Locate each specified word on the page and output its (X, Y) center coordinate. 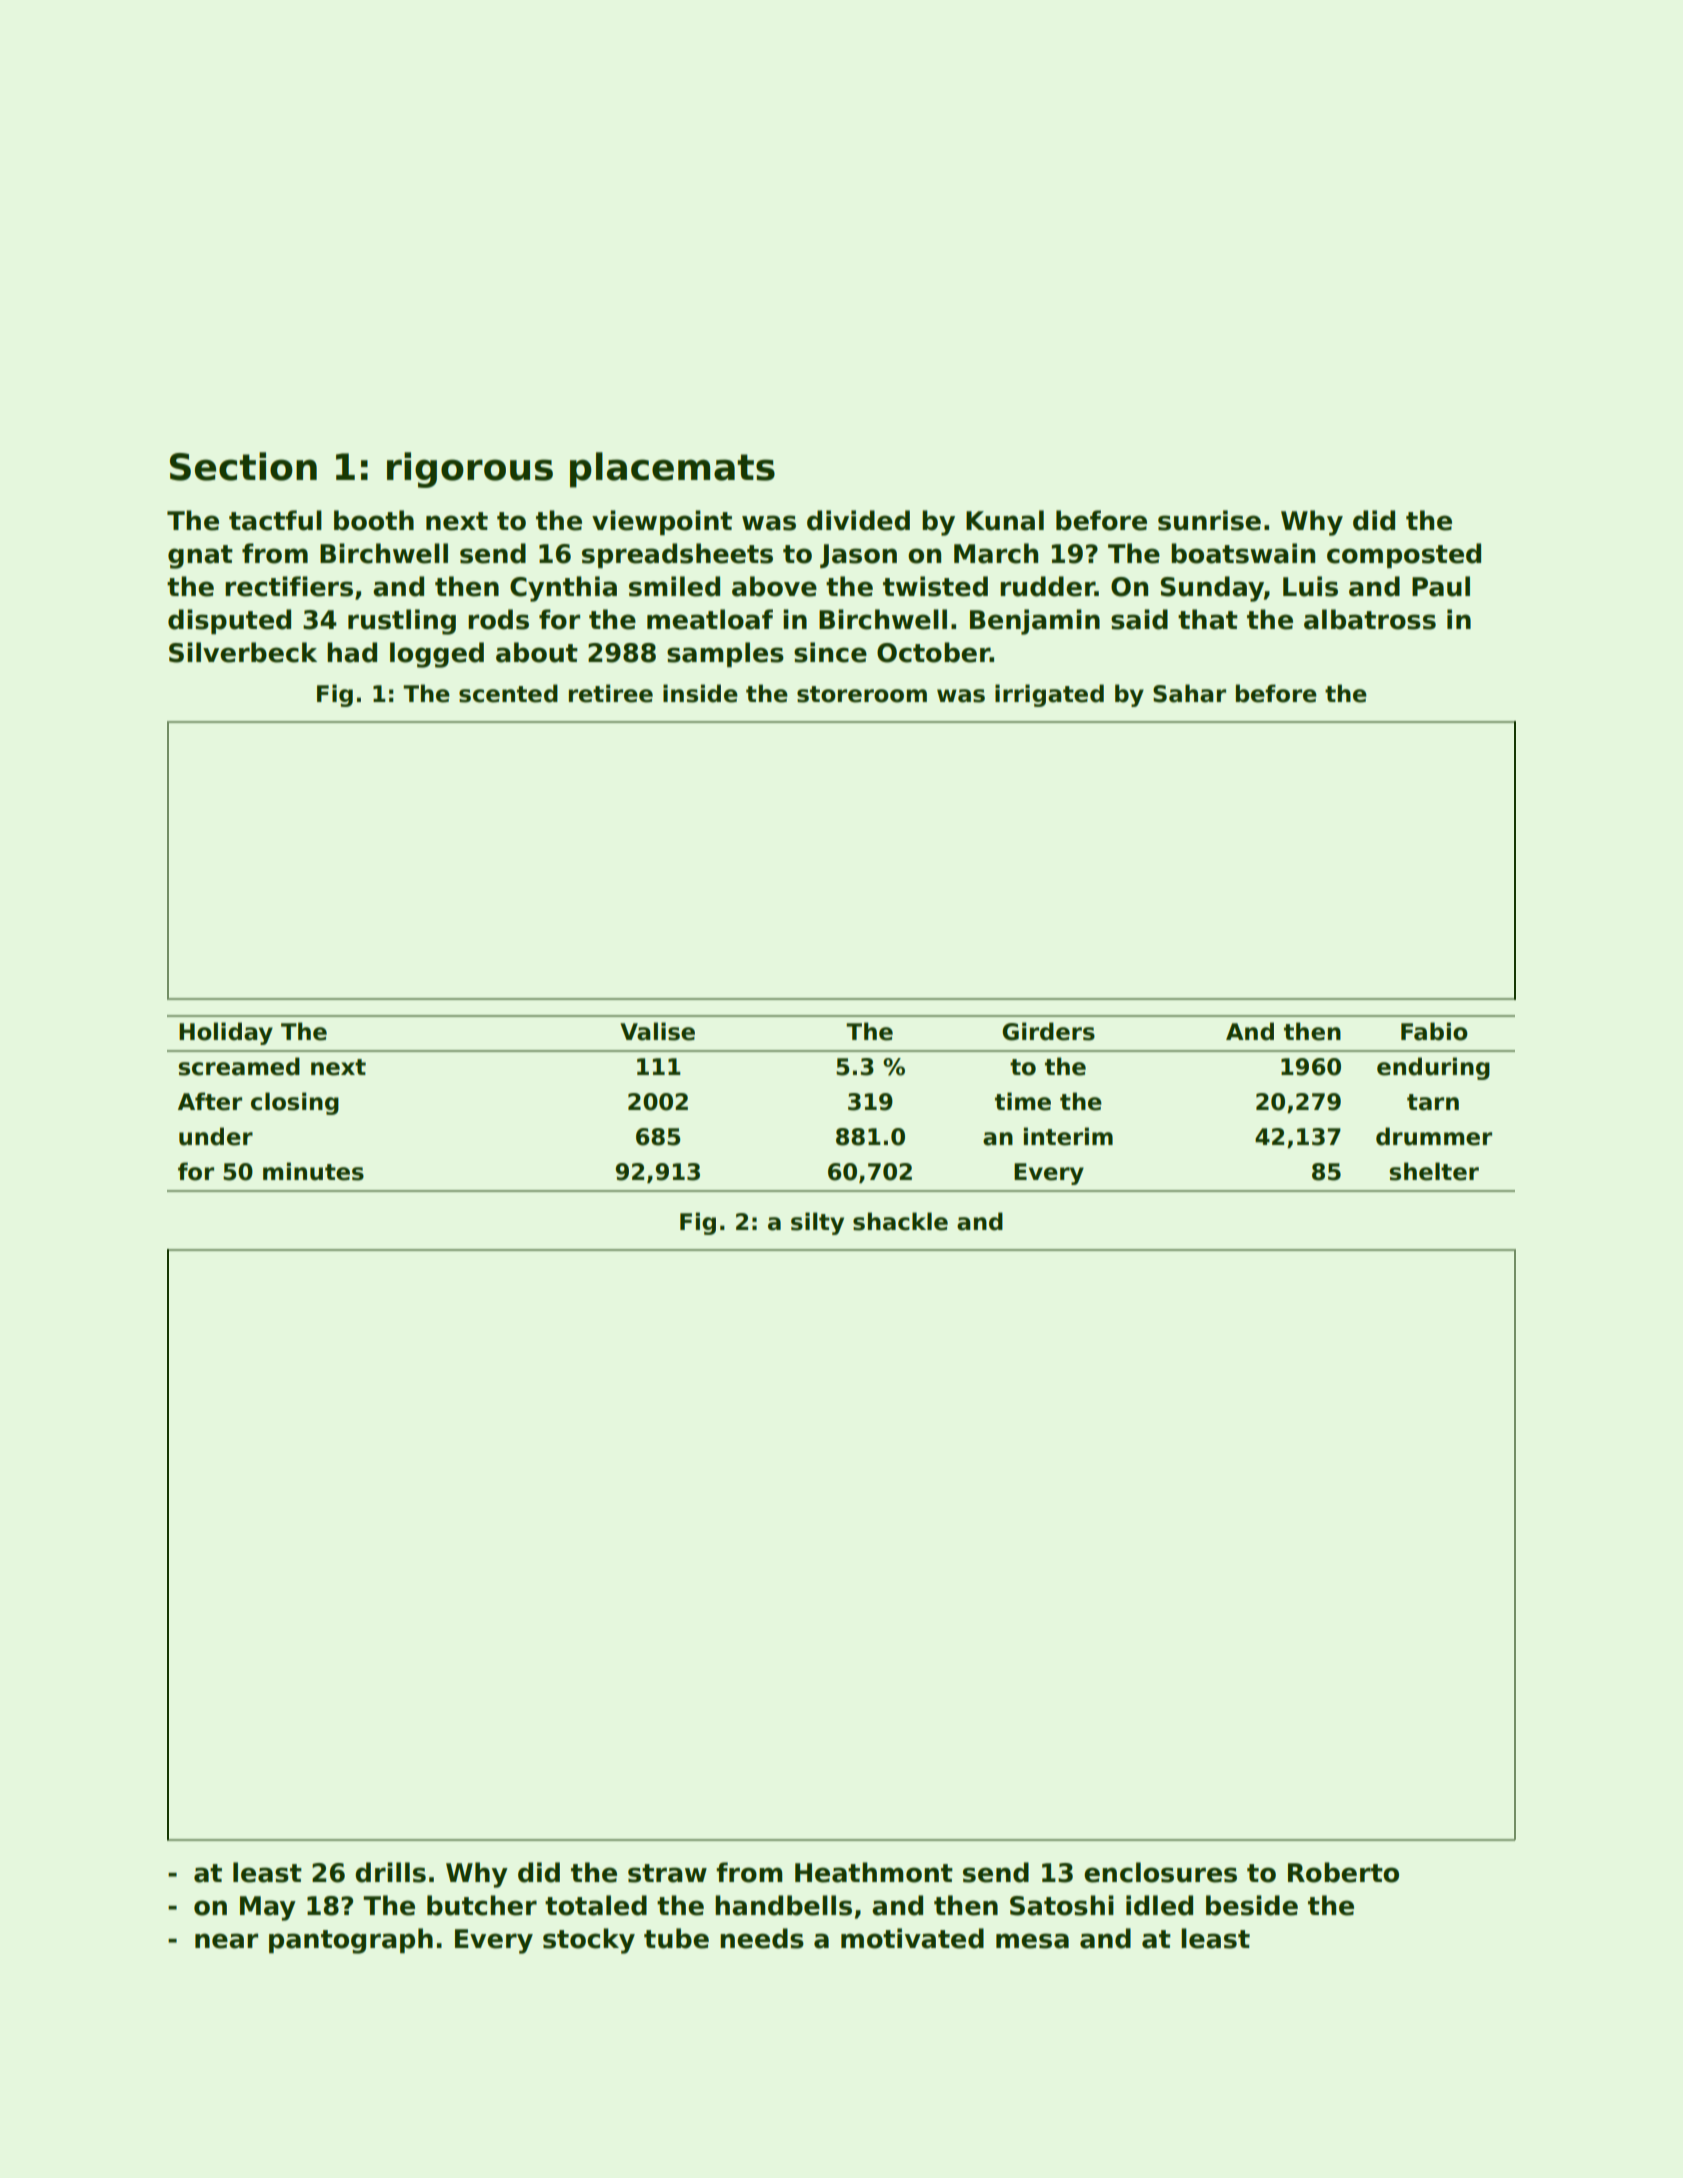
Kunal (1005, 520)
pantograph (351, 1941)
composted (1404, 555)
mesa (1032, 1941)
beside (1252, 1905)
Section (243, 466)
